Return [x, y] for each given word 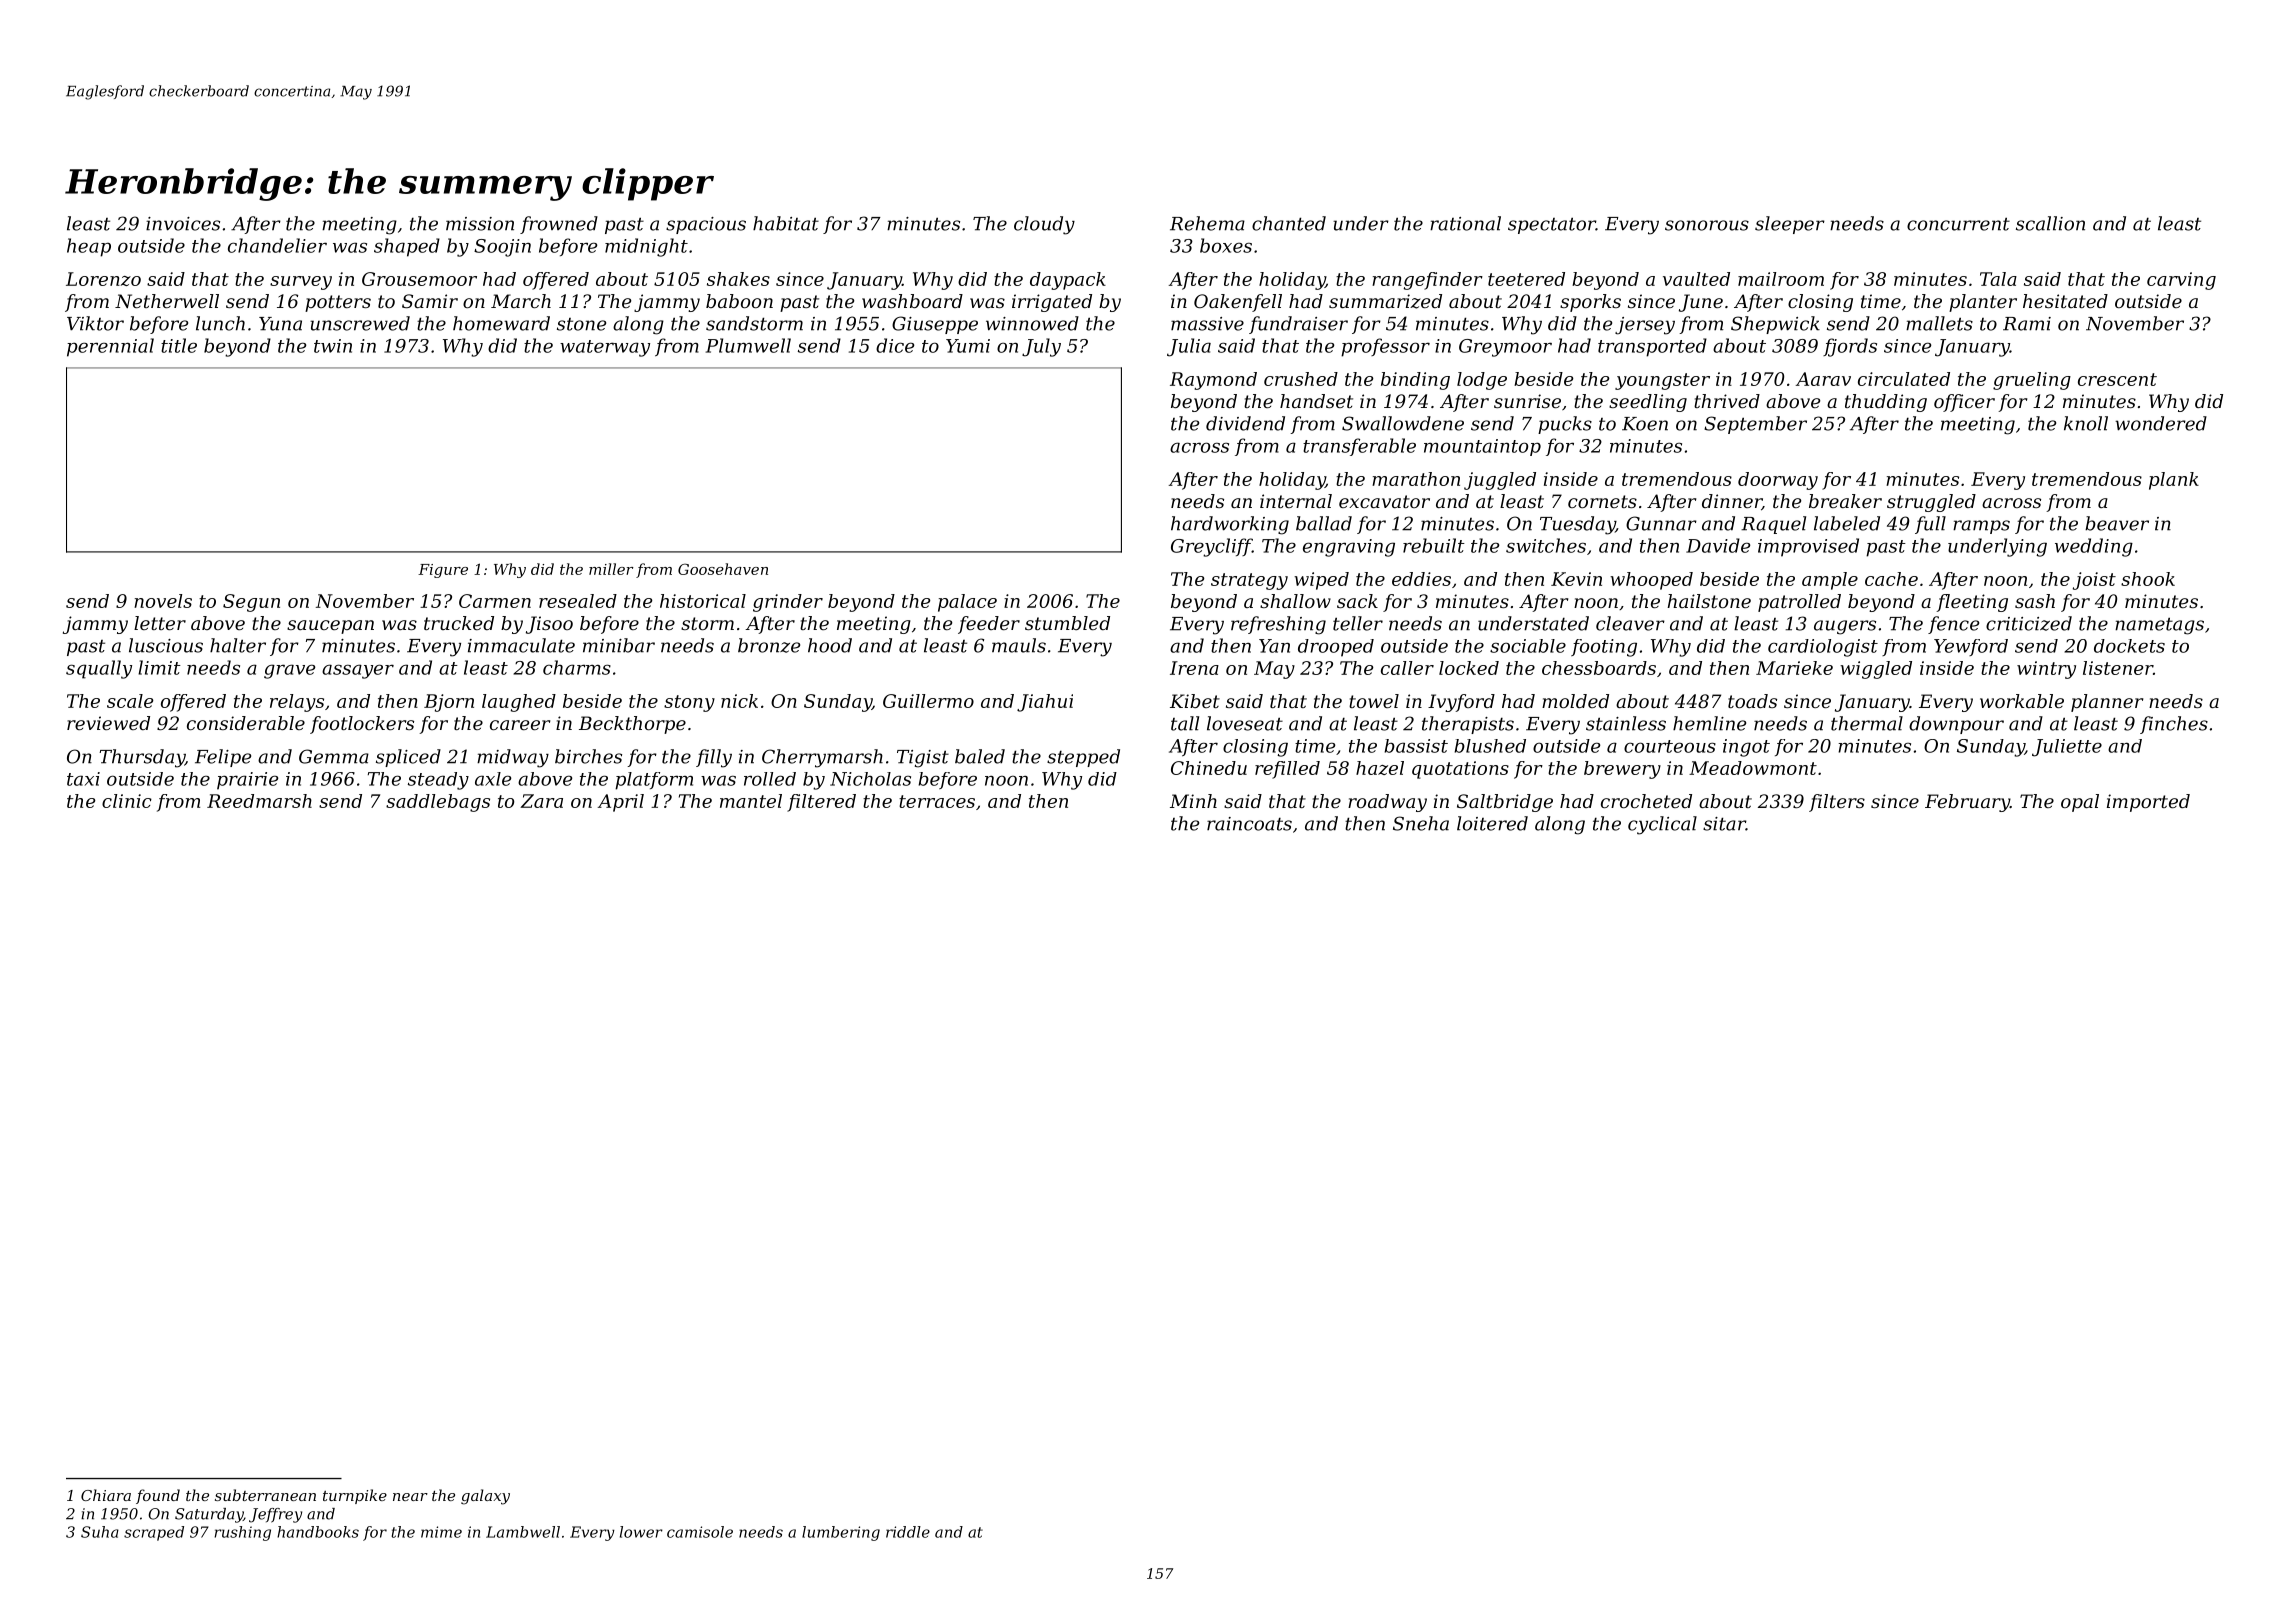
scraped [154, 1533]
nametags [2159, 626]
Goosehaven [723, 569]
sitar [1724, 824]
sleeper [1790, 225]
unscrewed [360, 323]
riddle [908, 1532]
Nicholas [870, 779]
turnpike [355, 1496]
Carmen [495, 601]
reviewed [108, 723]
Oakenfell [1238, 303]
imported [2148, 803]
